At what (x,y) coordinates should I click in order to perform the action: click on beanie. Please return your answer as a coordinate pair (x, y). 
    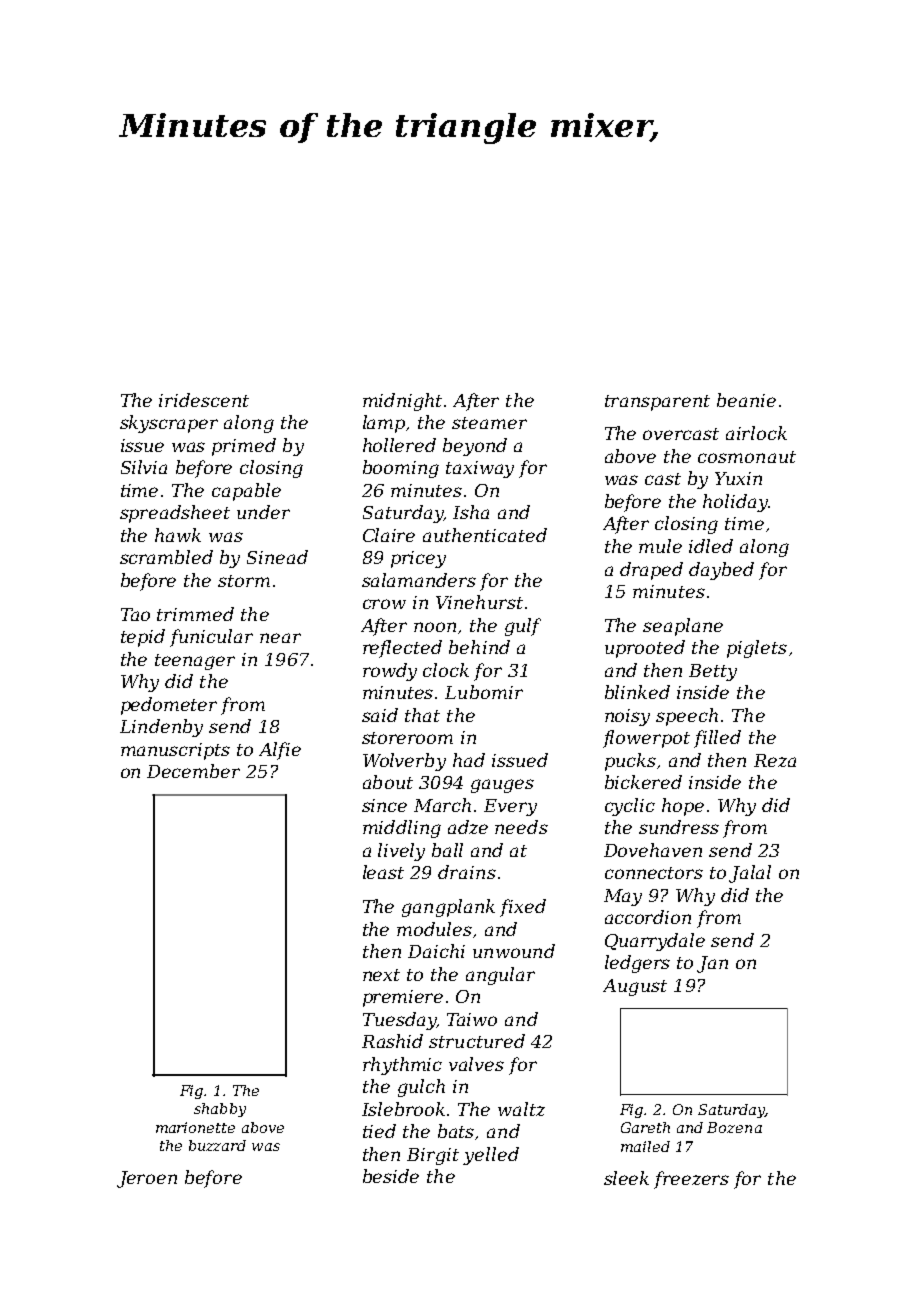
    Looking at the image, I should click on (746, 400).
